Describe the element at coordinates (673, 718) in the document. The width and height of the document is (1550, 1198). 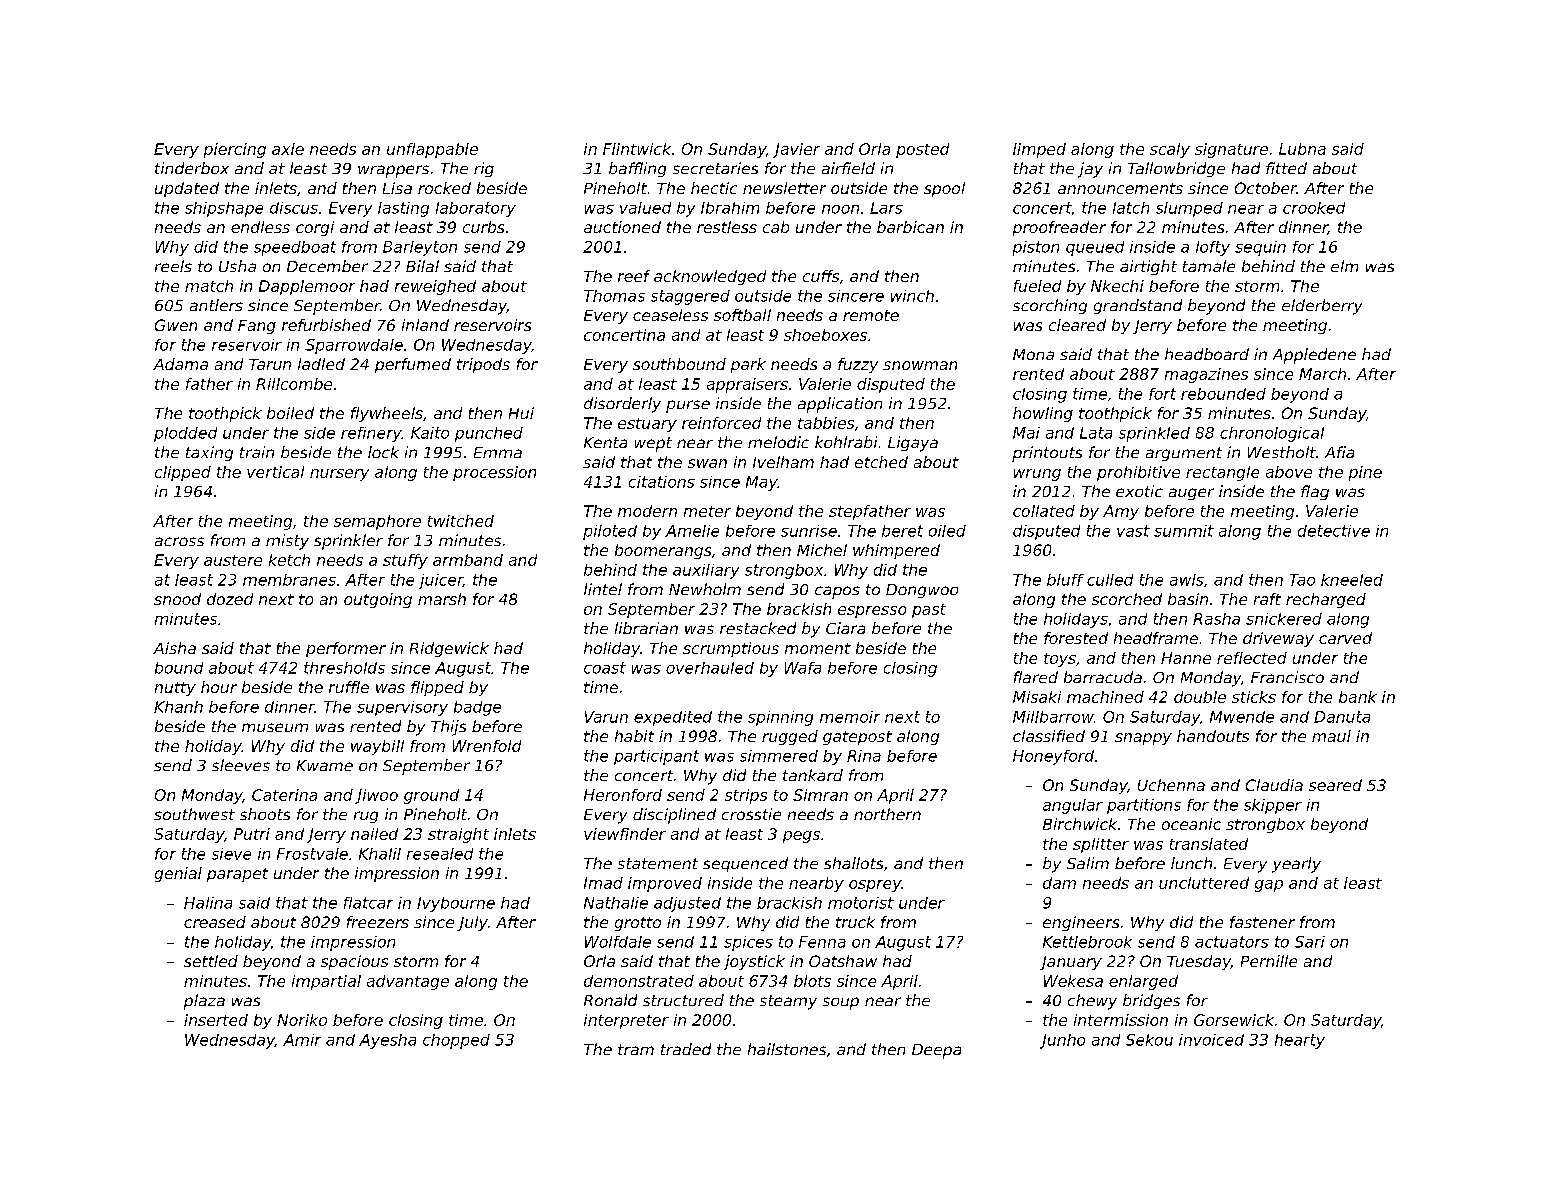
I see `expedited` at that location.
